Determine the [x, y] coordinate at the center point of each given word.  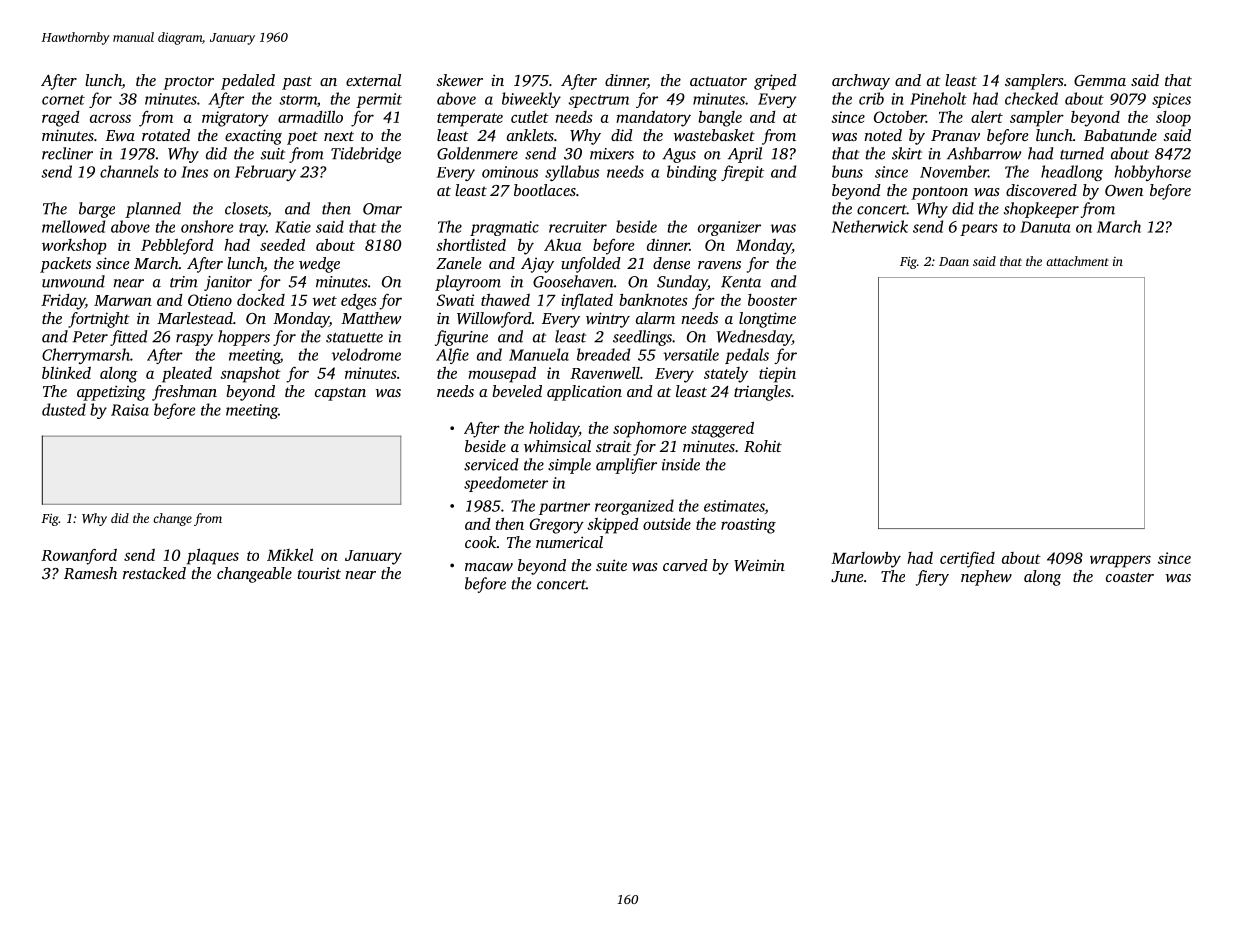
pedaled [248, 82]
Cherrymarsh [86, 356]
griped [775, 82]
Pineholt [938, 98]
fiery [932, 578]
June [847, 576]
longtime [767, 320]
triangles [762, 393]
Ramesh [90, 573]
